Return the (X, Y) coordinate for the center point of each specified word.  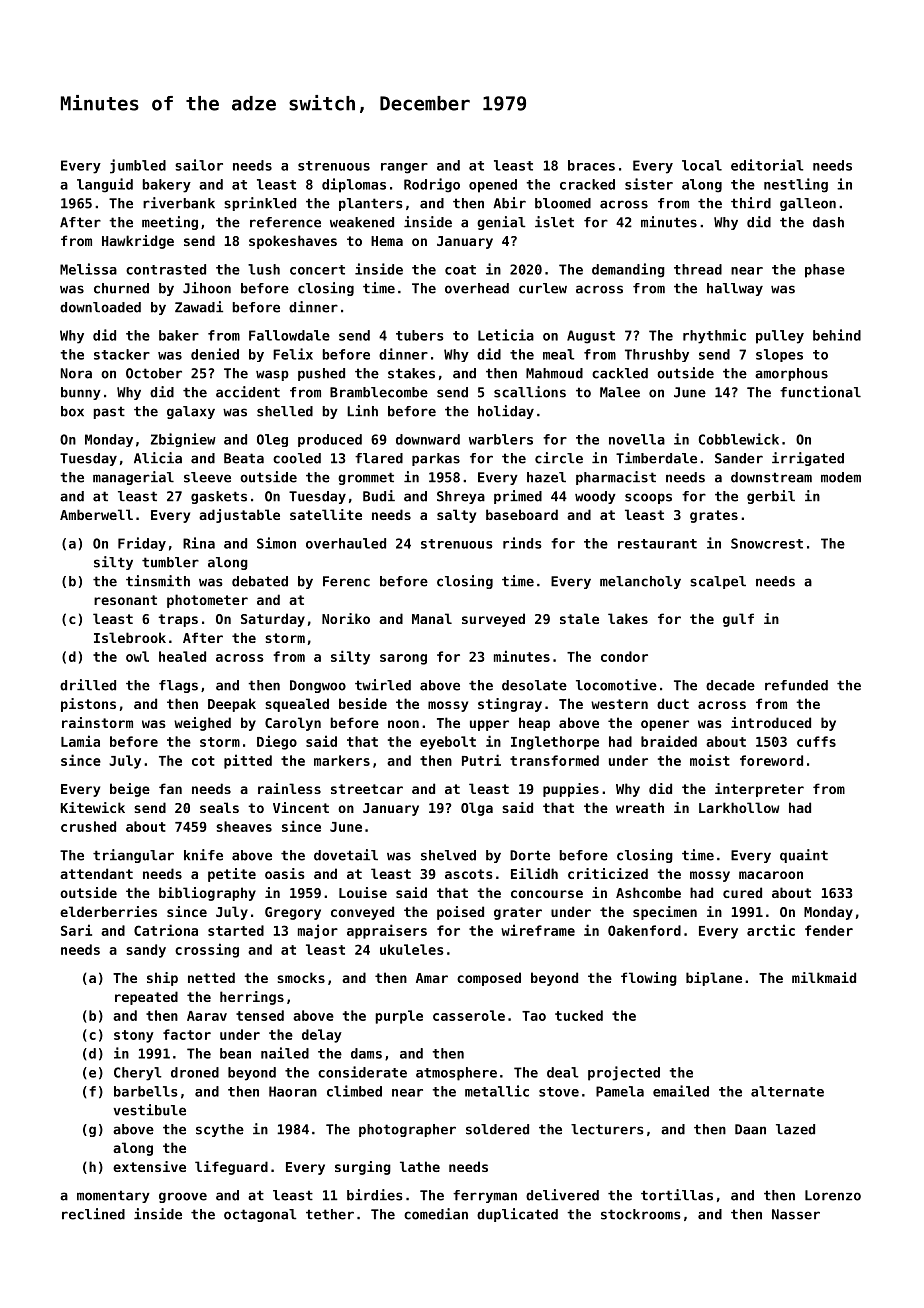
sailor (199, 165)
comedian (436, 1214)
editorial (767, 165)
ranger (404, 168)
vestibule (149, 1110)
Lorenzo (833, 1195)
